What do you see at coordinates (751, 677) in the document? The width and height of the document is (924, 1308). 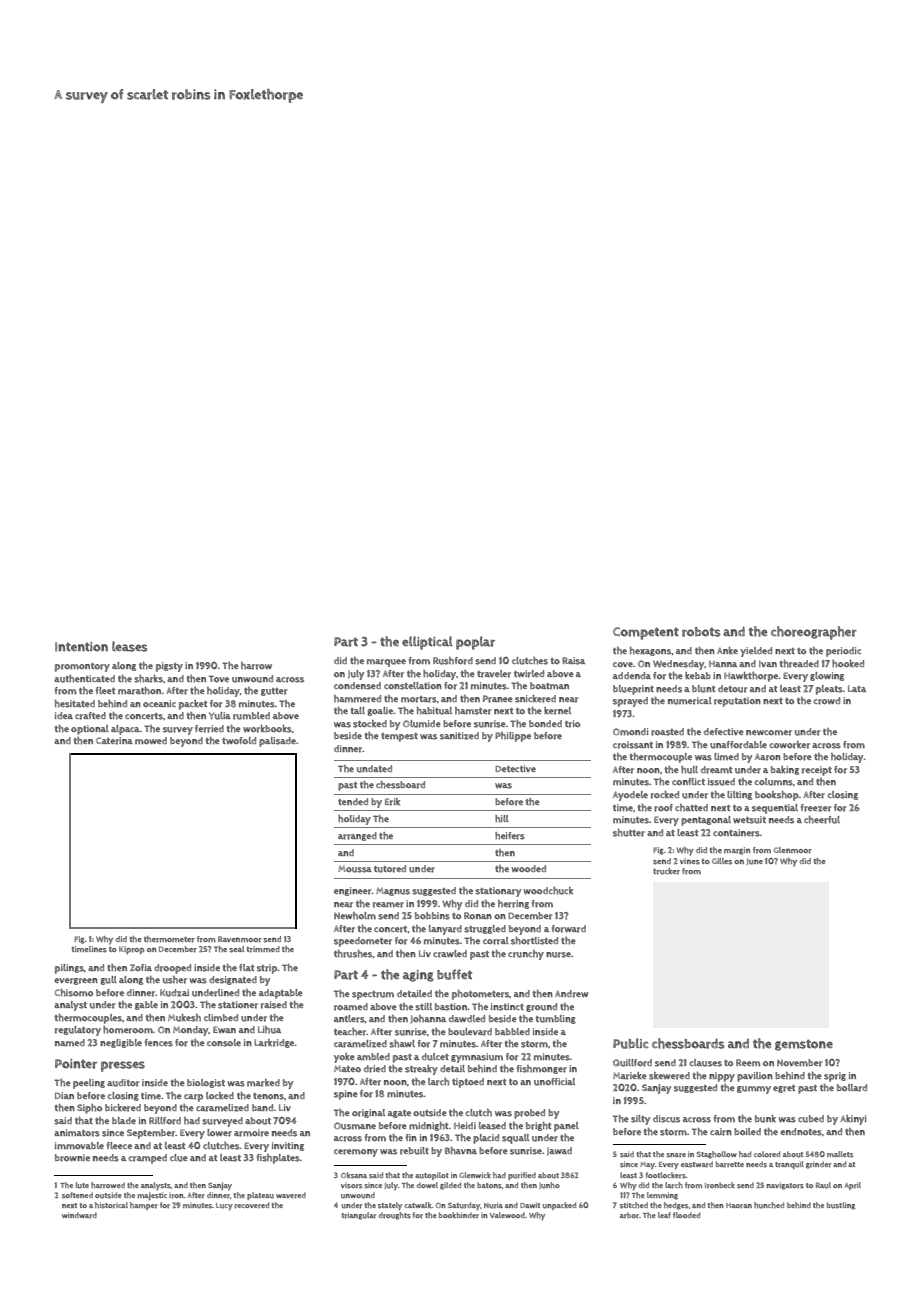 I see `Hawkthorpe` at bounding box center [751, 677].
